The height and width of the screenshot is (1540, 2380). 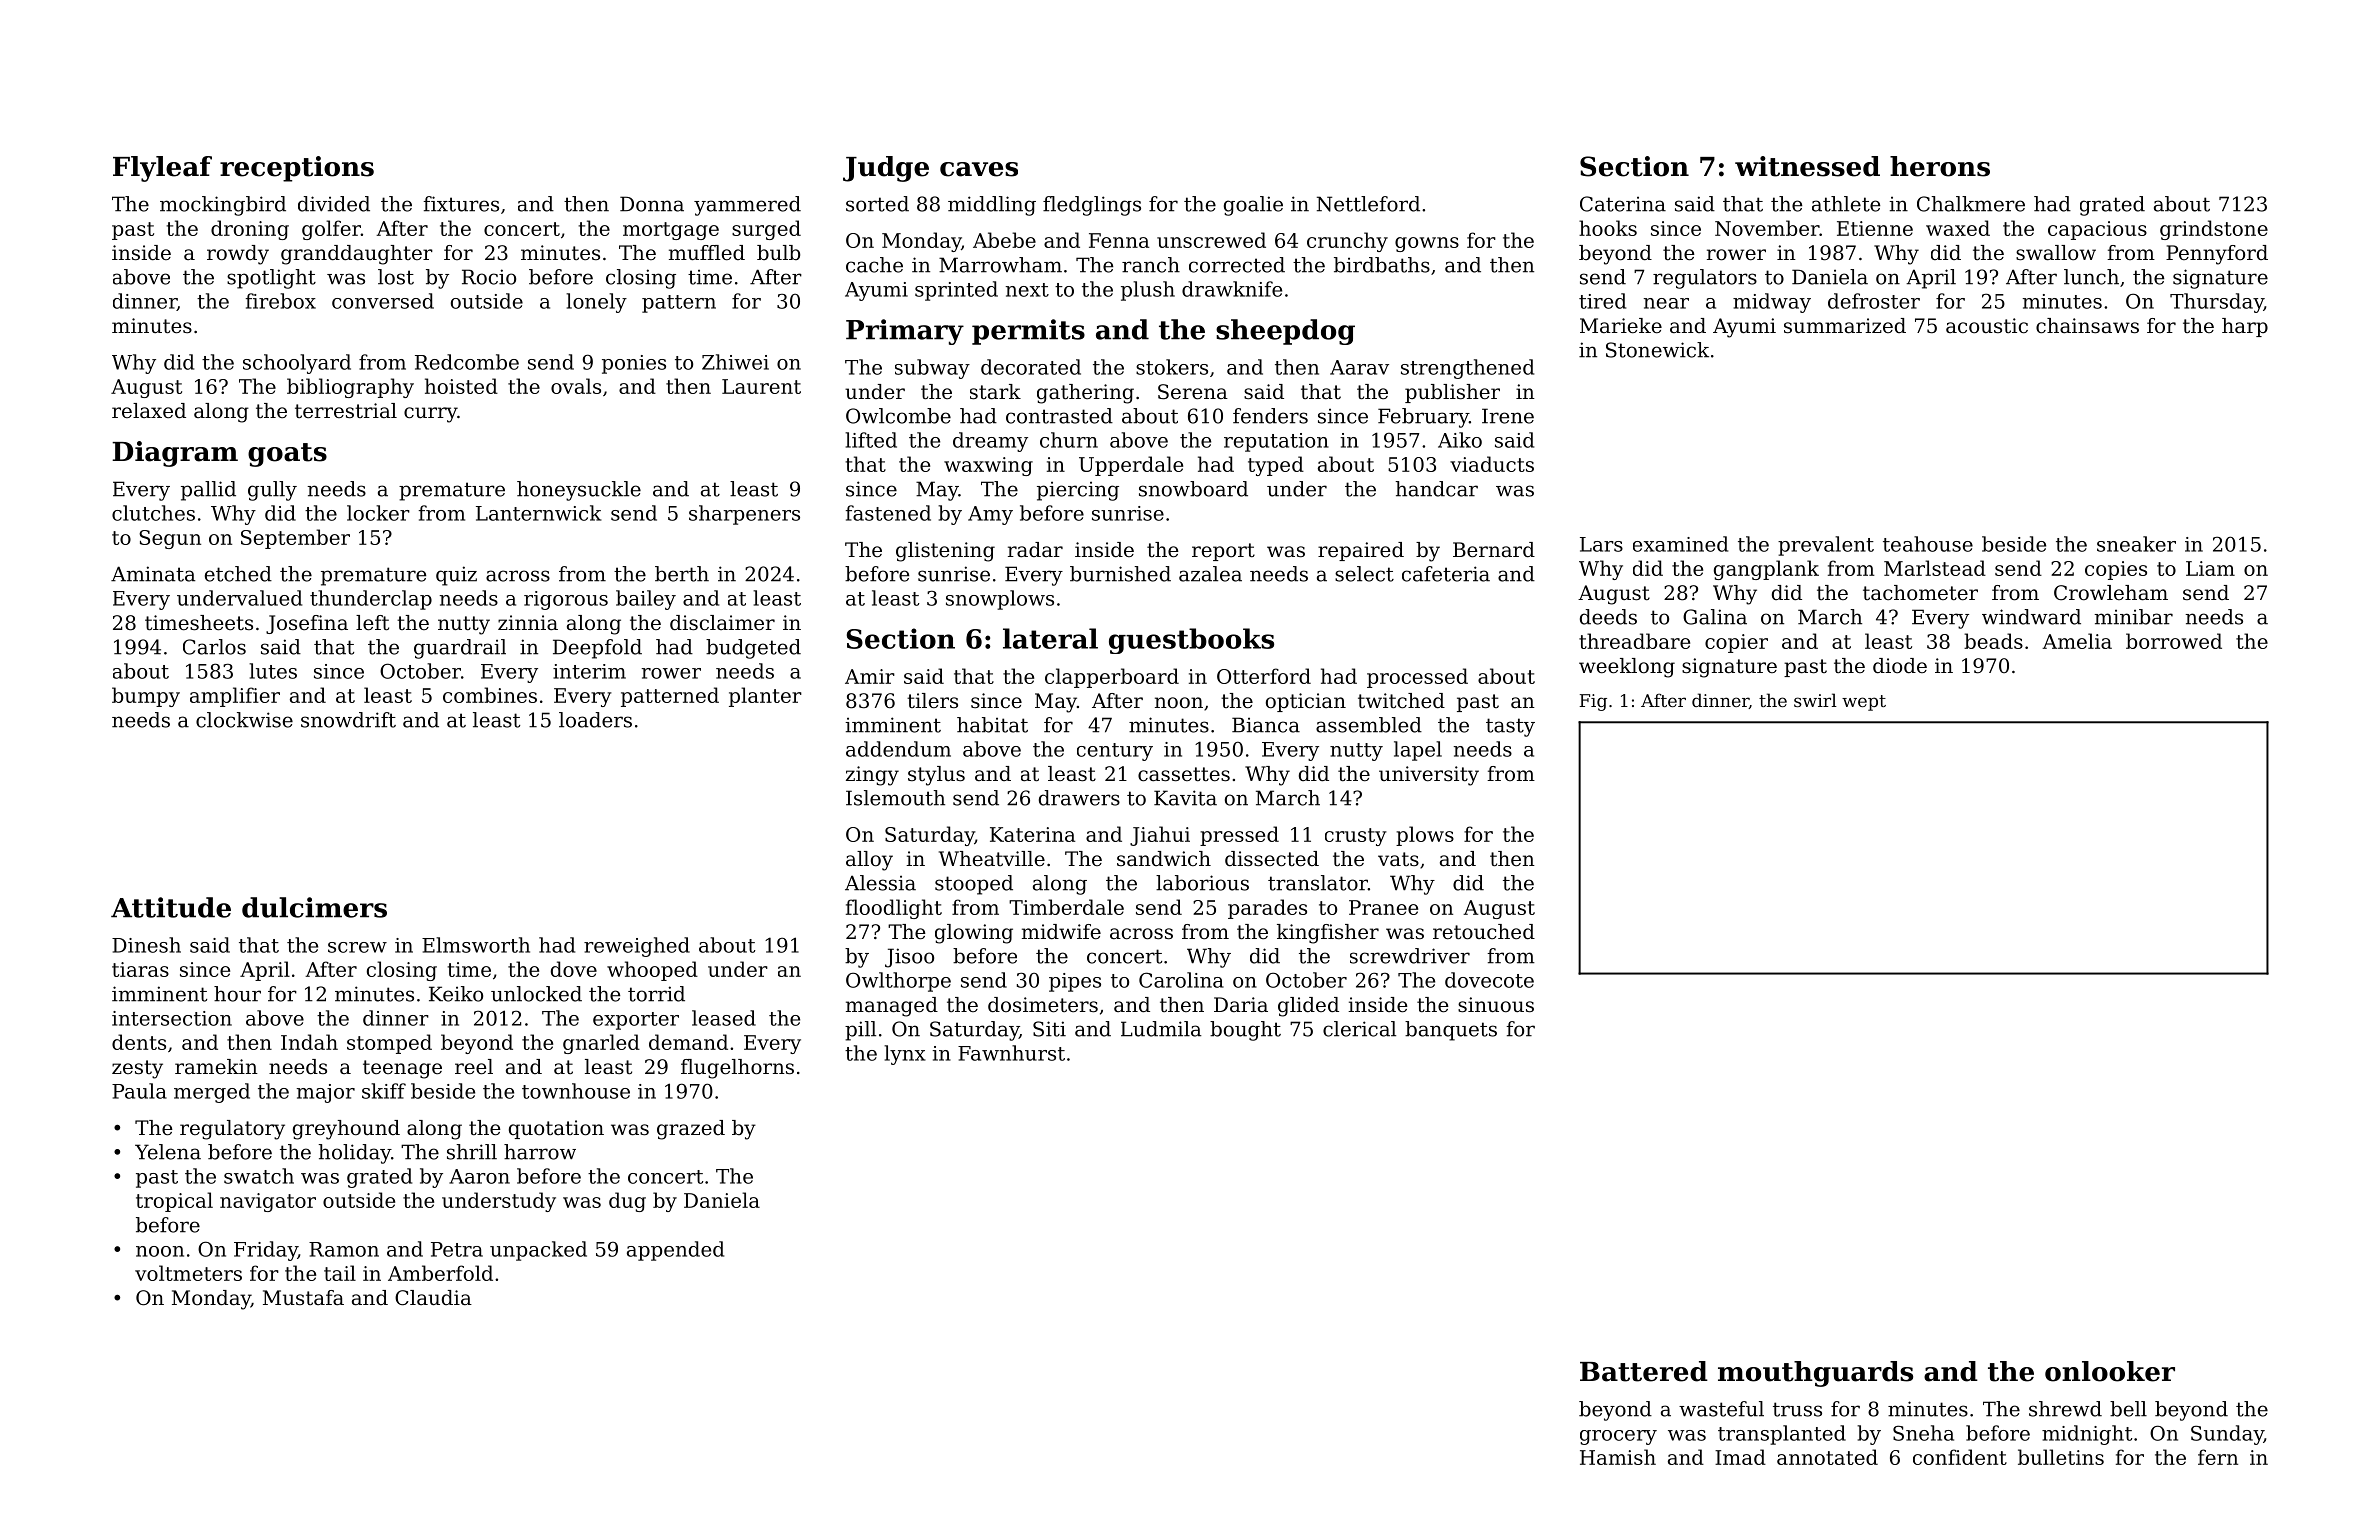 I want to click on appended, so click(x=675, y=1251).
